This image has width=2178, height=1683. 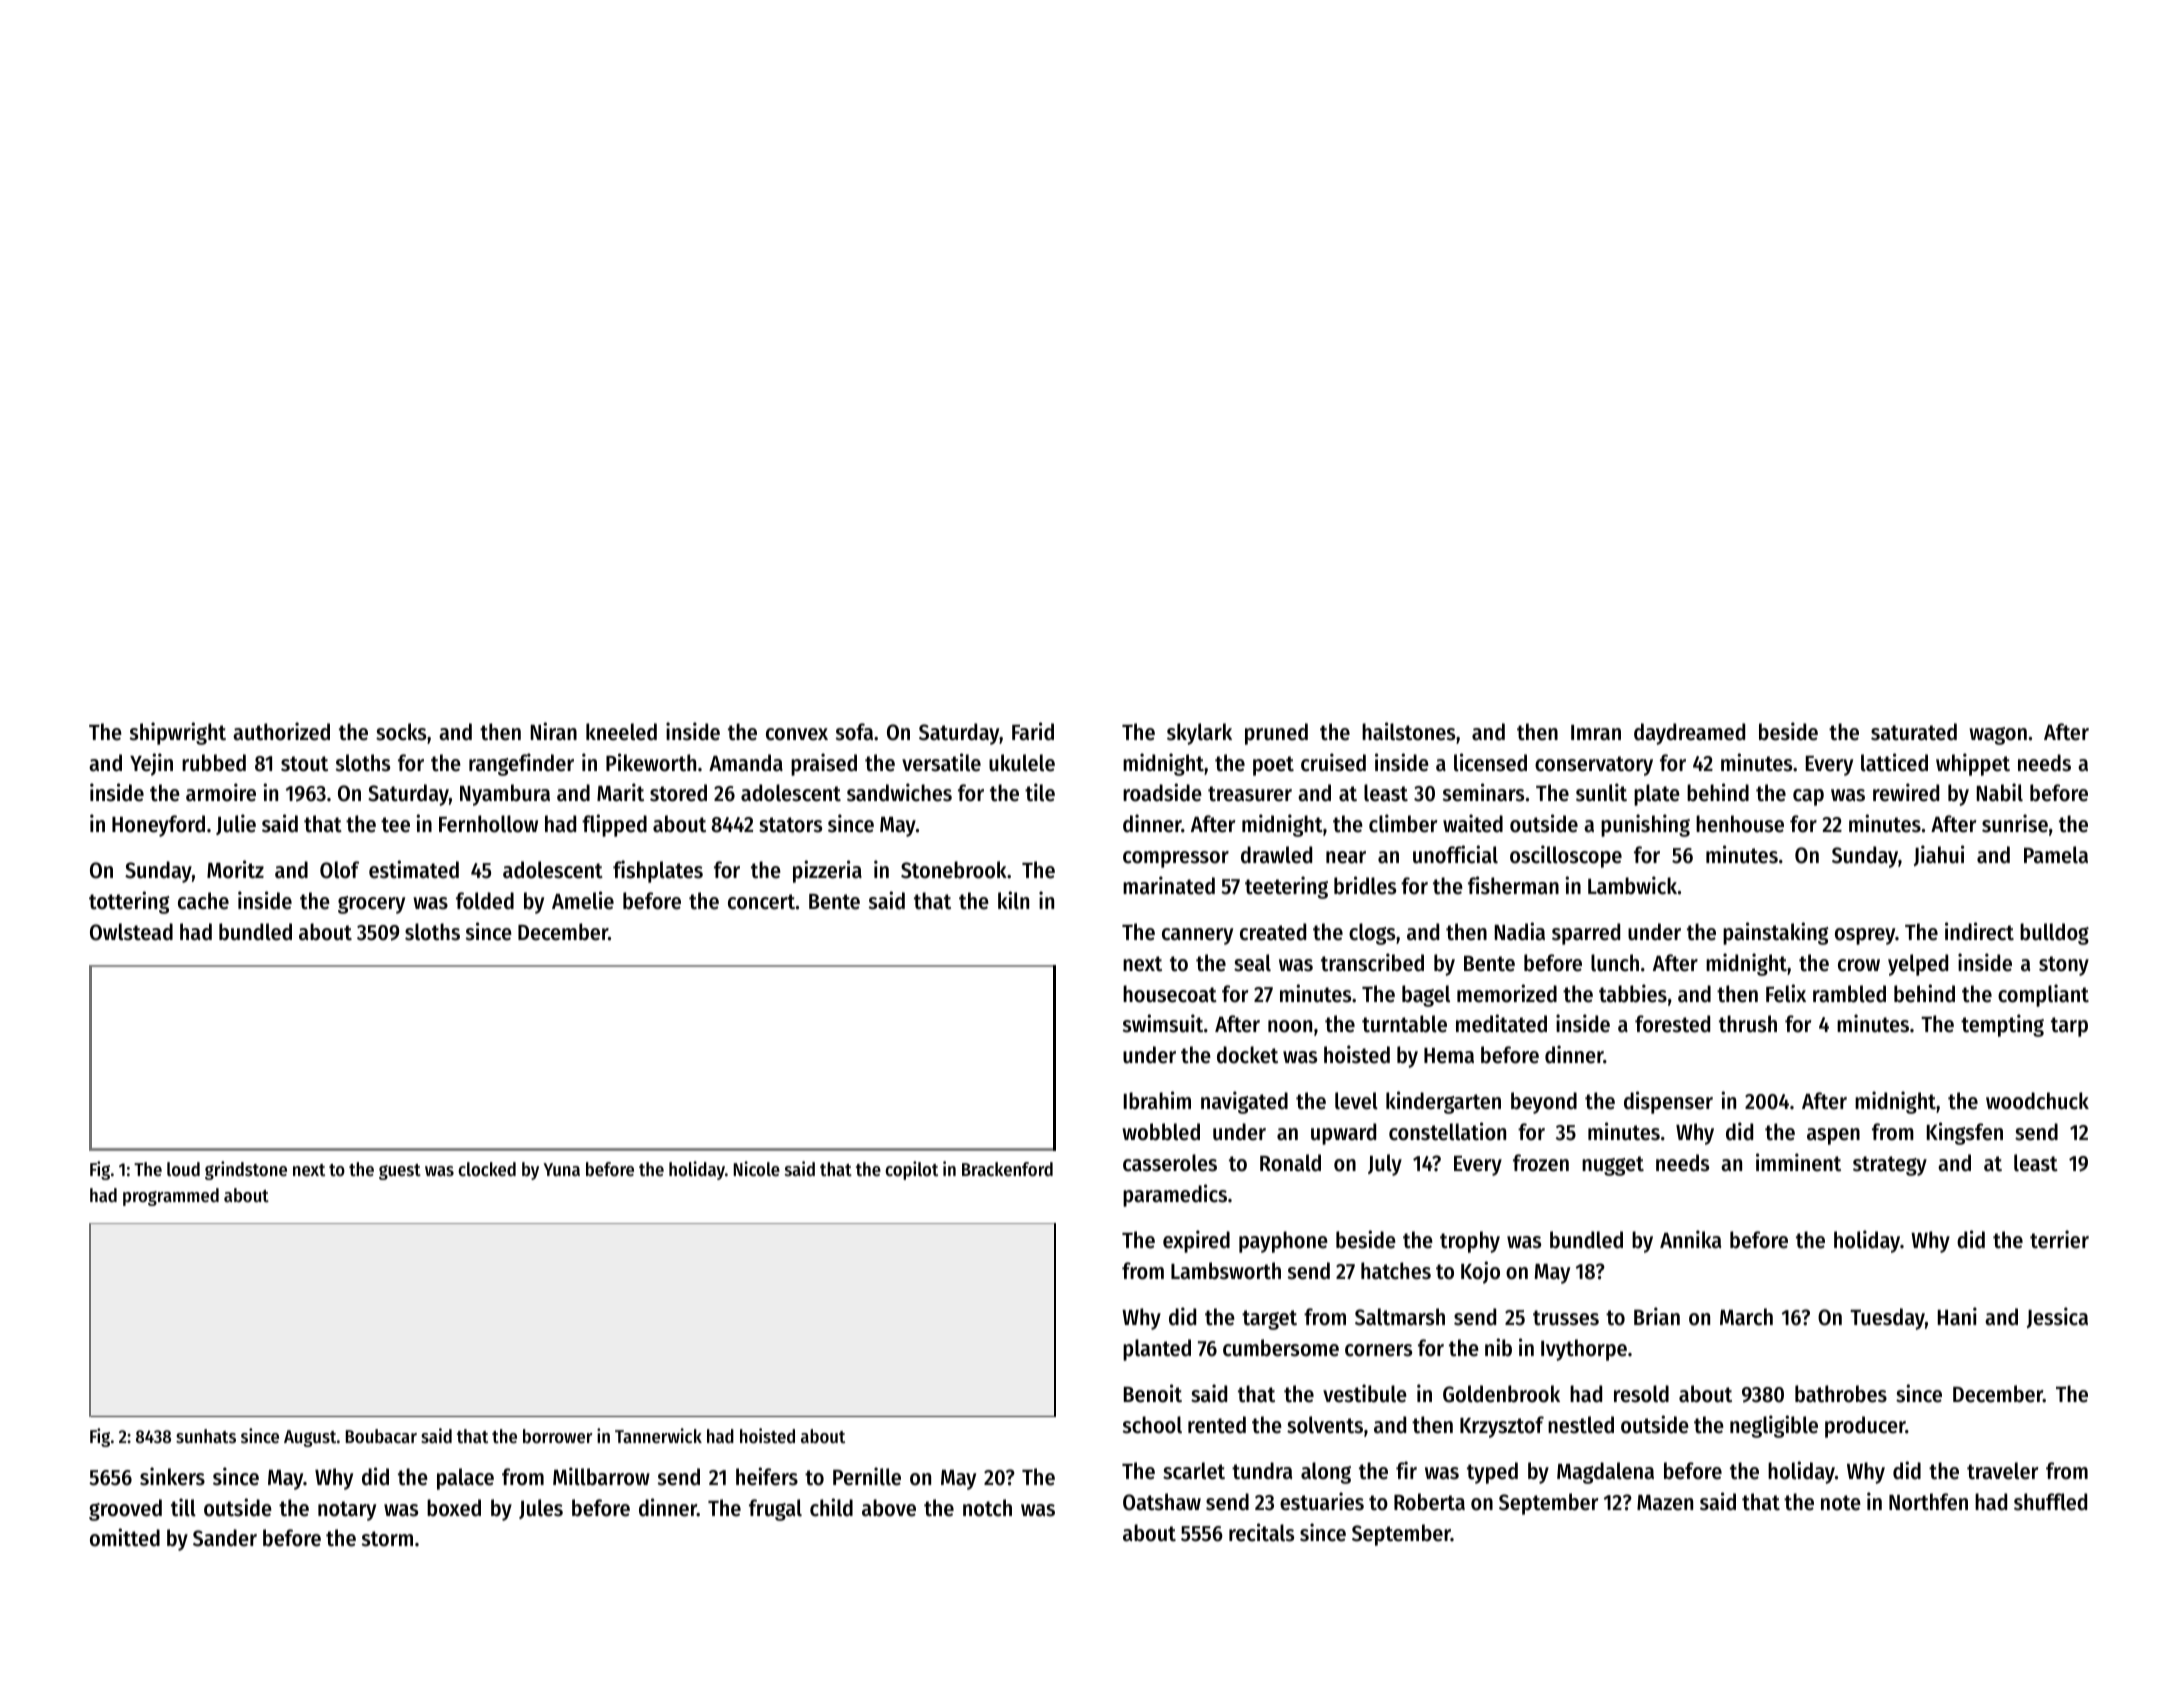 What do you see at coordinates (236, 824) in the image?
I see `Julie` at bounding box center [236, 824].
